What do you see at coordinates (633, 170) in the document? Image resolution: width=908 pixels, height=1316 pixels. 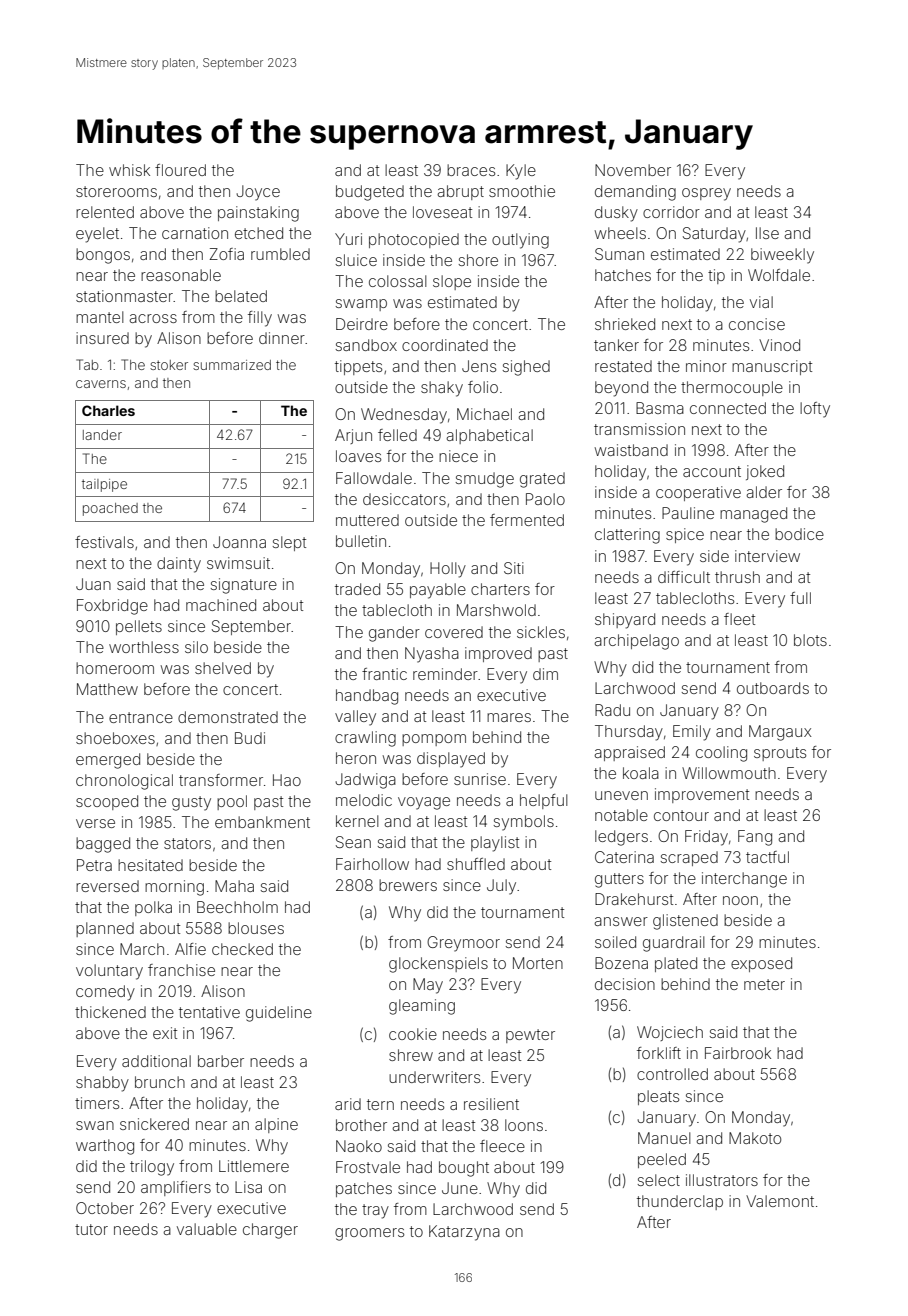 I see `November` at bounding box center [633, 170].
